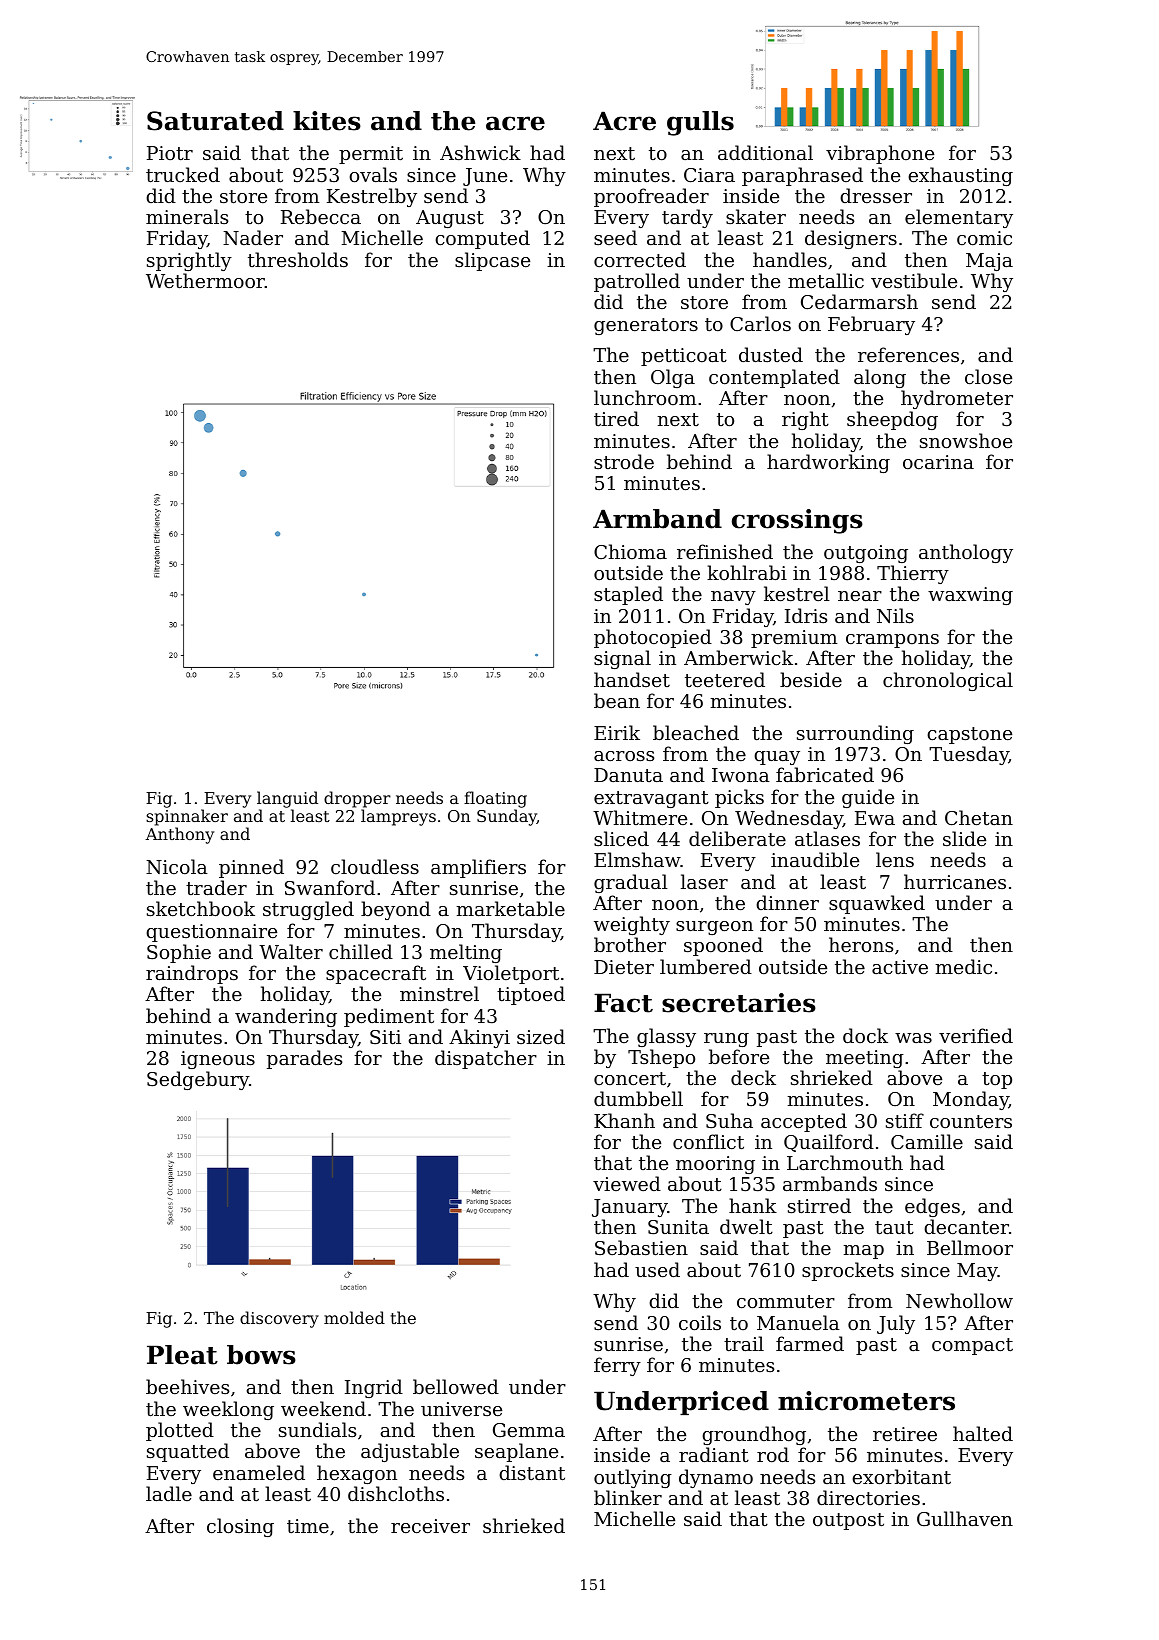 The width and height of the document is (1159, 1640). Describe the element at coordinates (298, 259) in the document. I see `thresholds` at that location.
